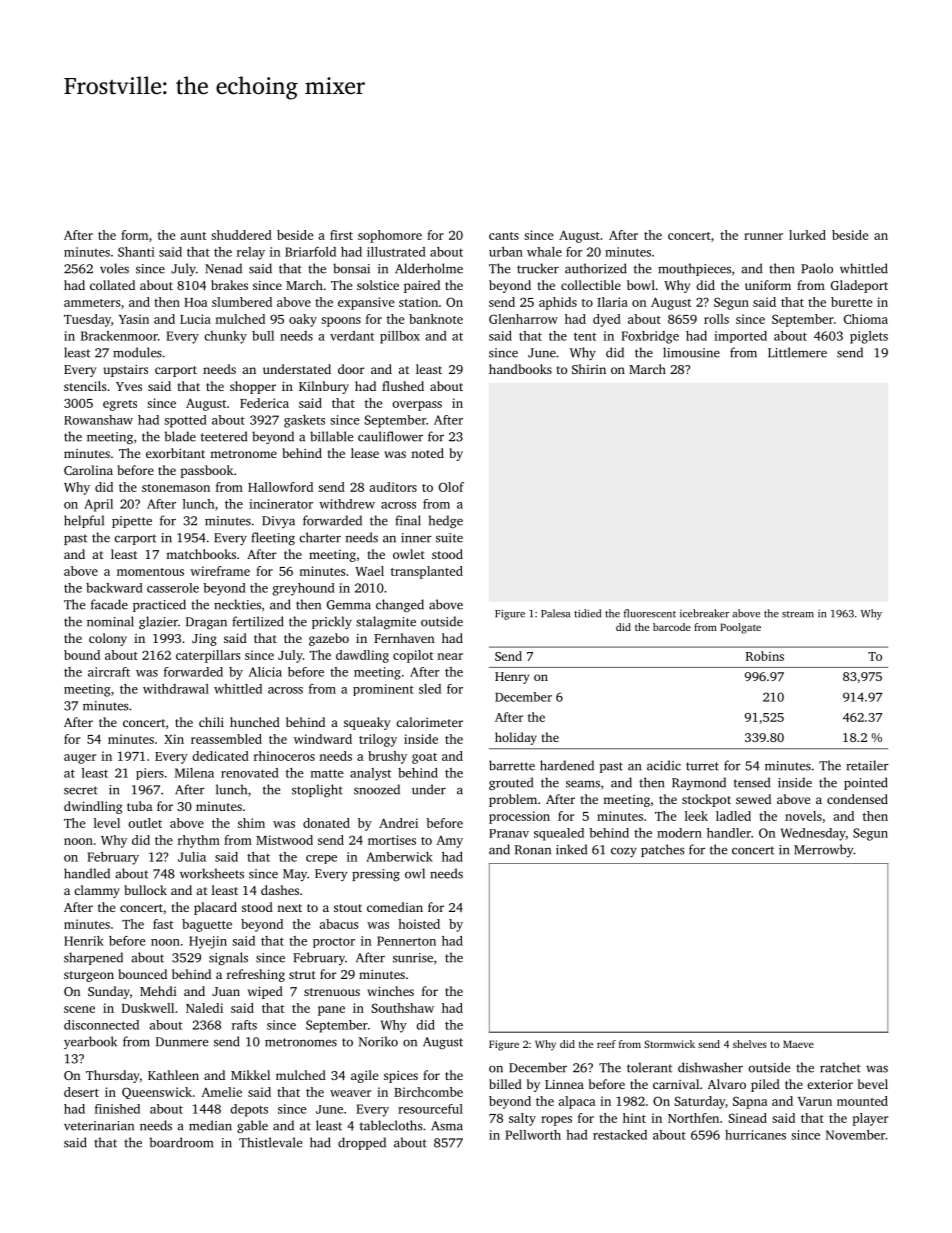  What do you see at coordinates (378, 1041) in the screenshot?
I see `Noriko` at bounding box center [378, 1041].
